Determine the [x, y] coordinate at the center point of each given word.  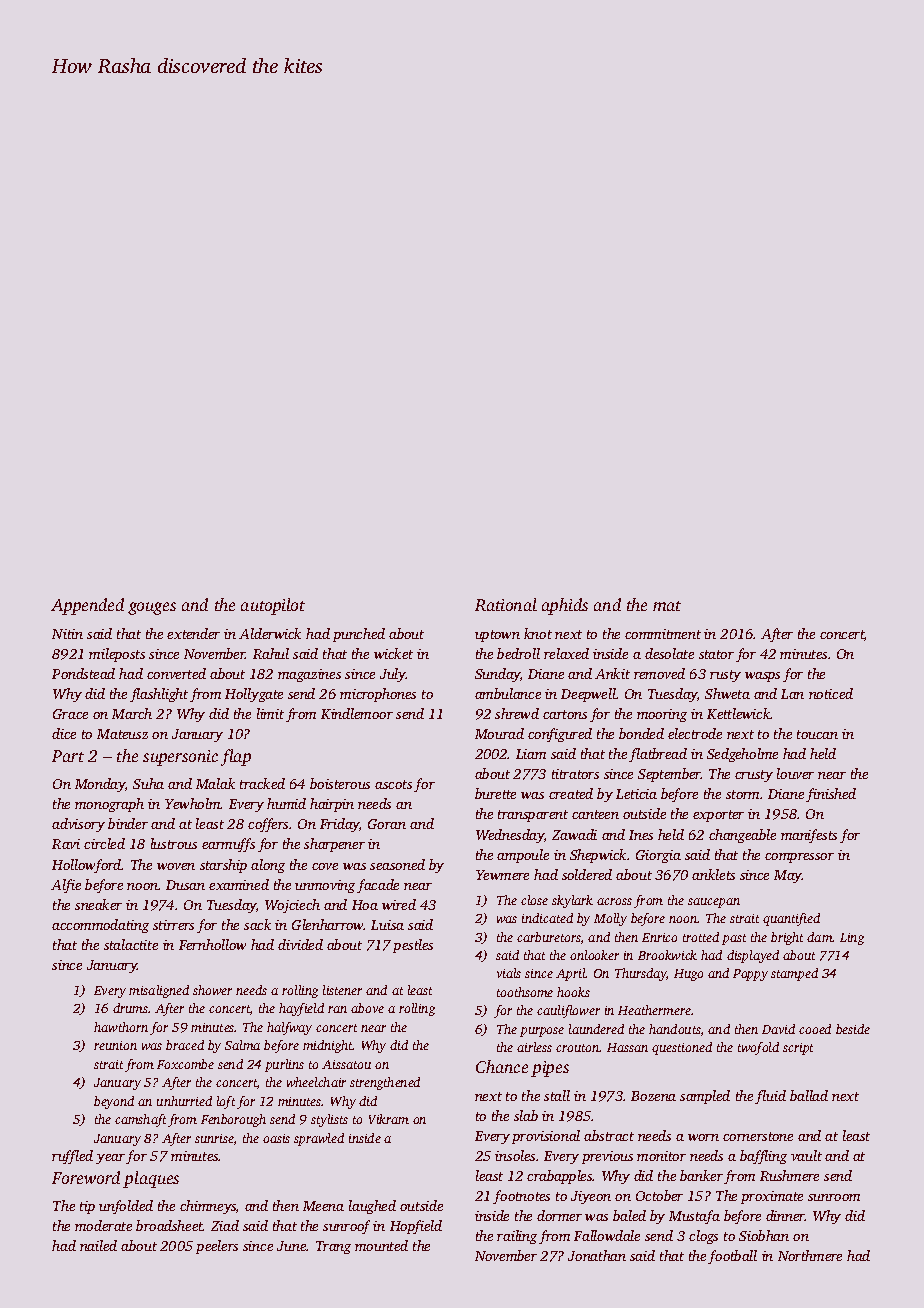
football [732, 1257]
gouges [152, 608]
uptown [497, 636]
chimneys [208, 1207]
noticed [831, 693]
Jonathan [597, 1255]
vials [509, 973]
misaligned [159, 991]
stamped [794, 974]
